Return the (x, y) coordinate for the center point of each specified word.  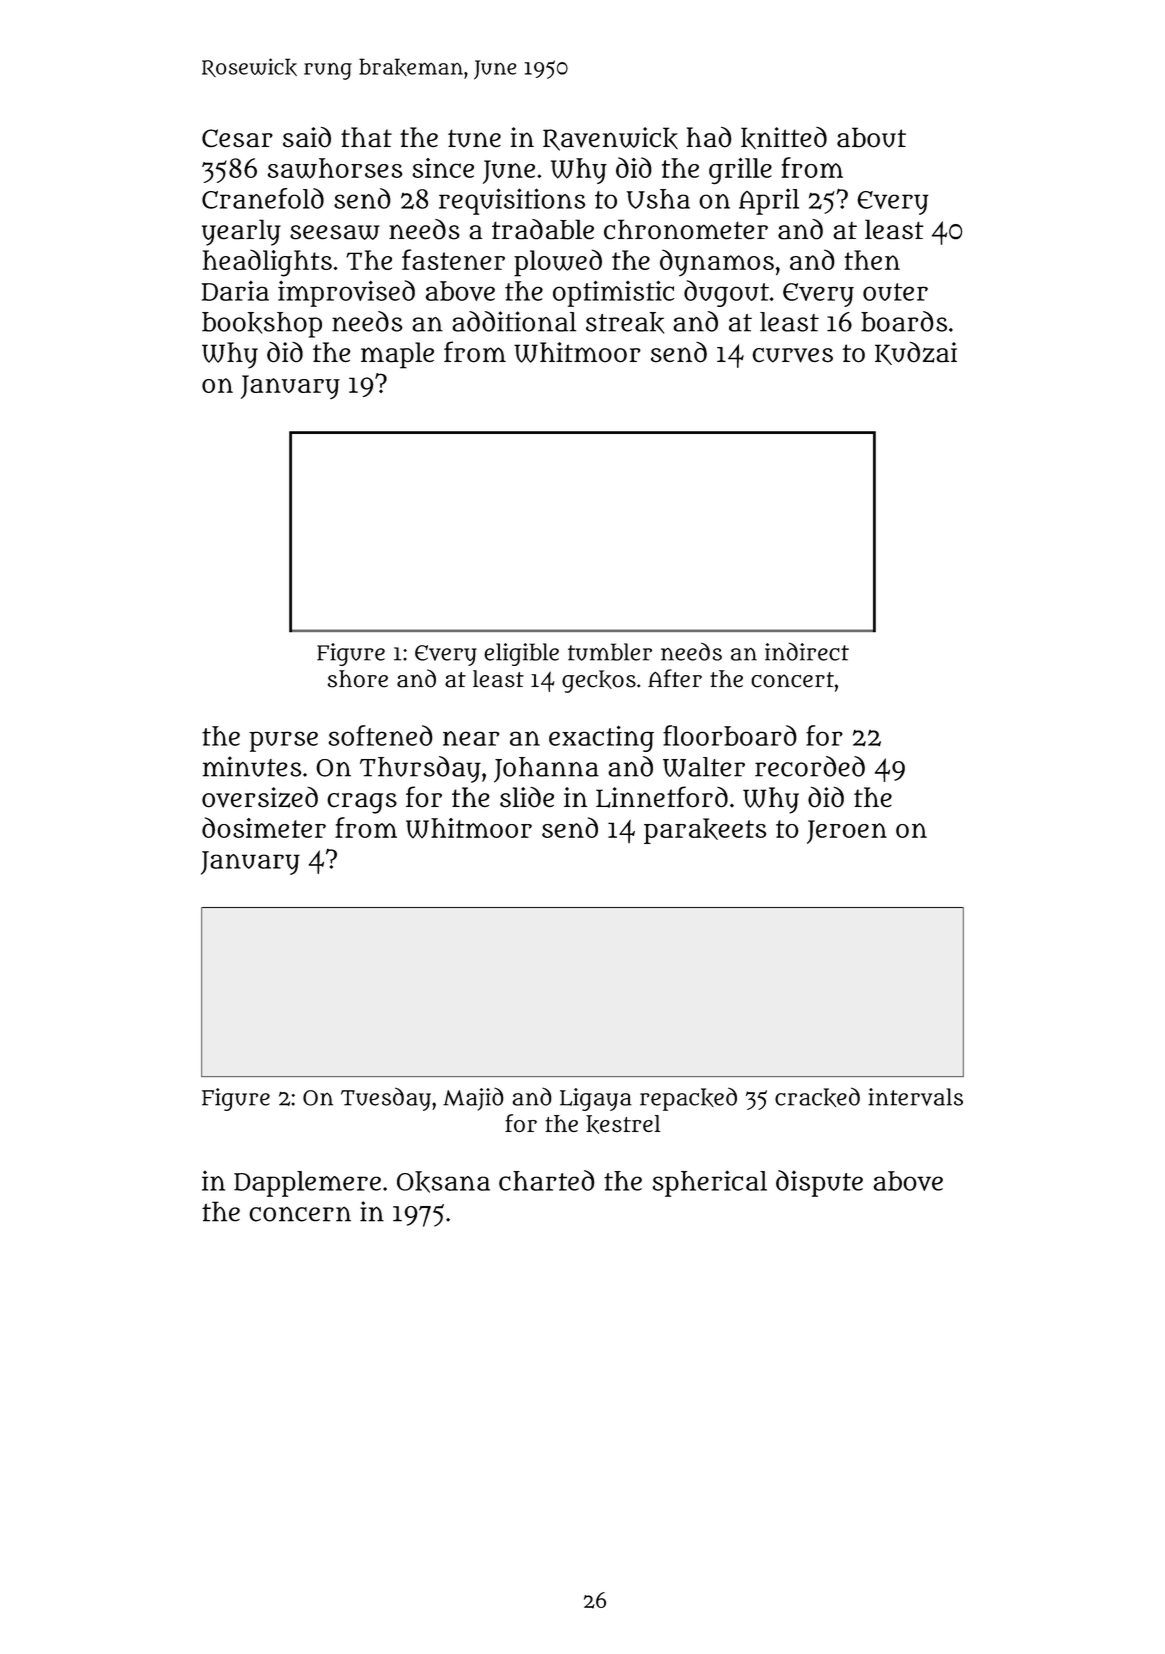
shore (358, 679)
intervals (915, 1097)
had (709, 137)
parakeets (705, 831)
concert (792, 680)
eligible (521, 654)
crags (362, 803)
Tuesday (386, 1099)
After (675, 678)
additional (514, 321)
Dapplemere (307, 1184)
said (307, 137)
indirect (807, 651)
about (871, 137)
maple (397, 355)
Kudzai (916, 353)
